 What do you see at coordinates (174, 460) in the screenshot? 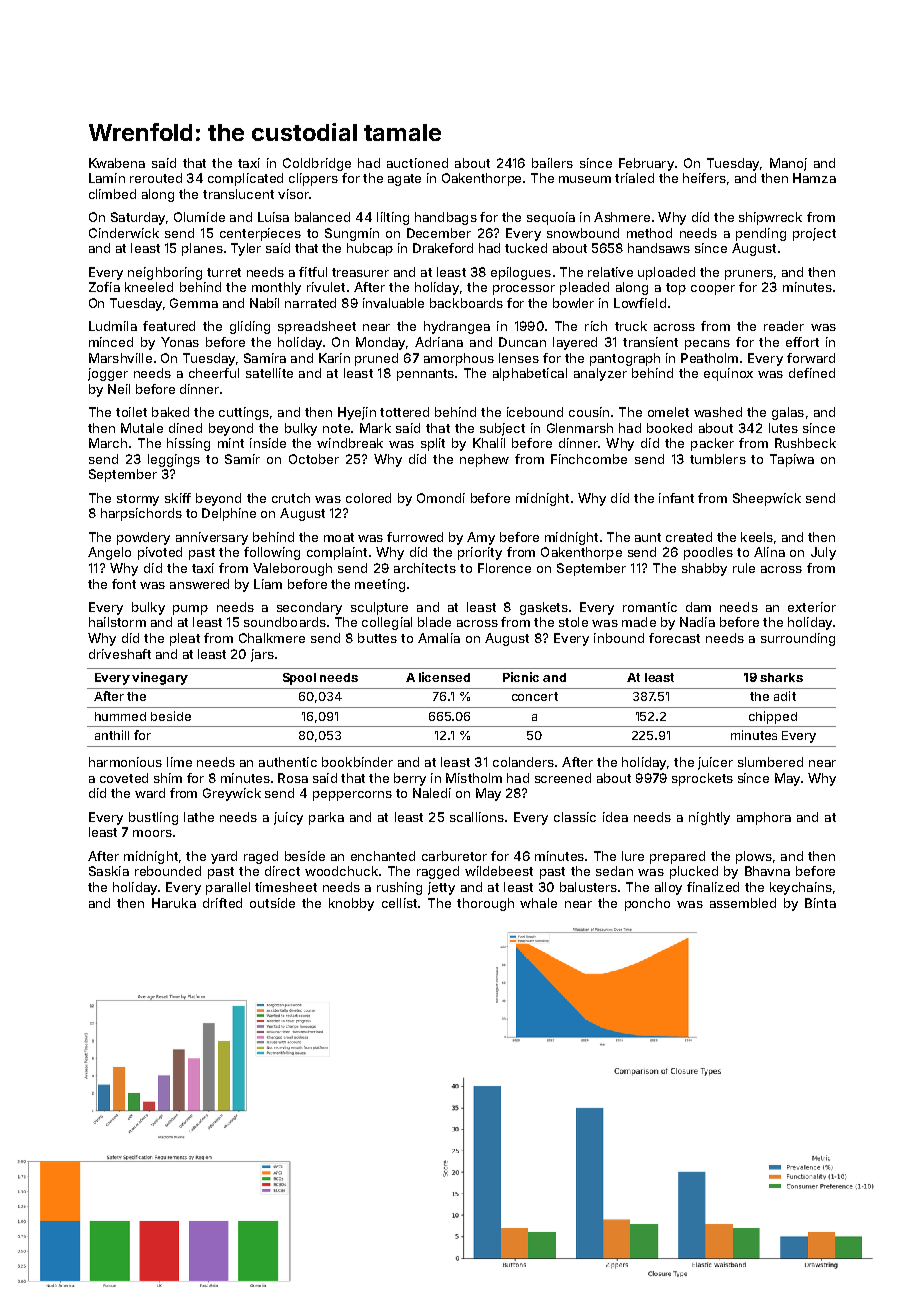
I see `leggings` at bounding box center [174, 460].
